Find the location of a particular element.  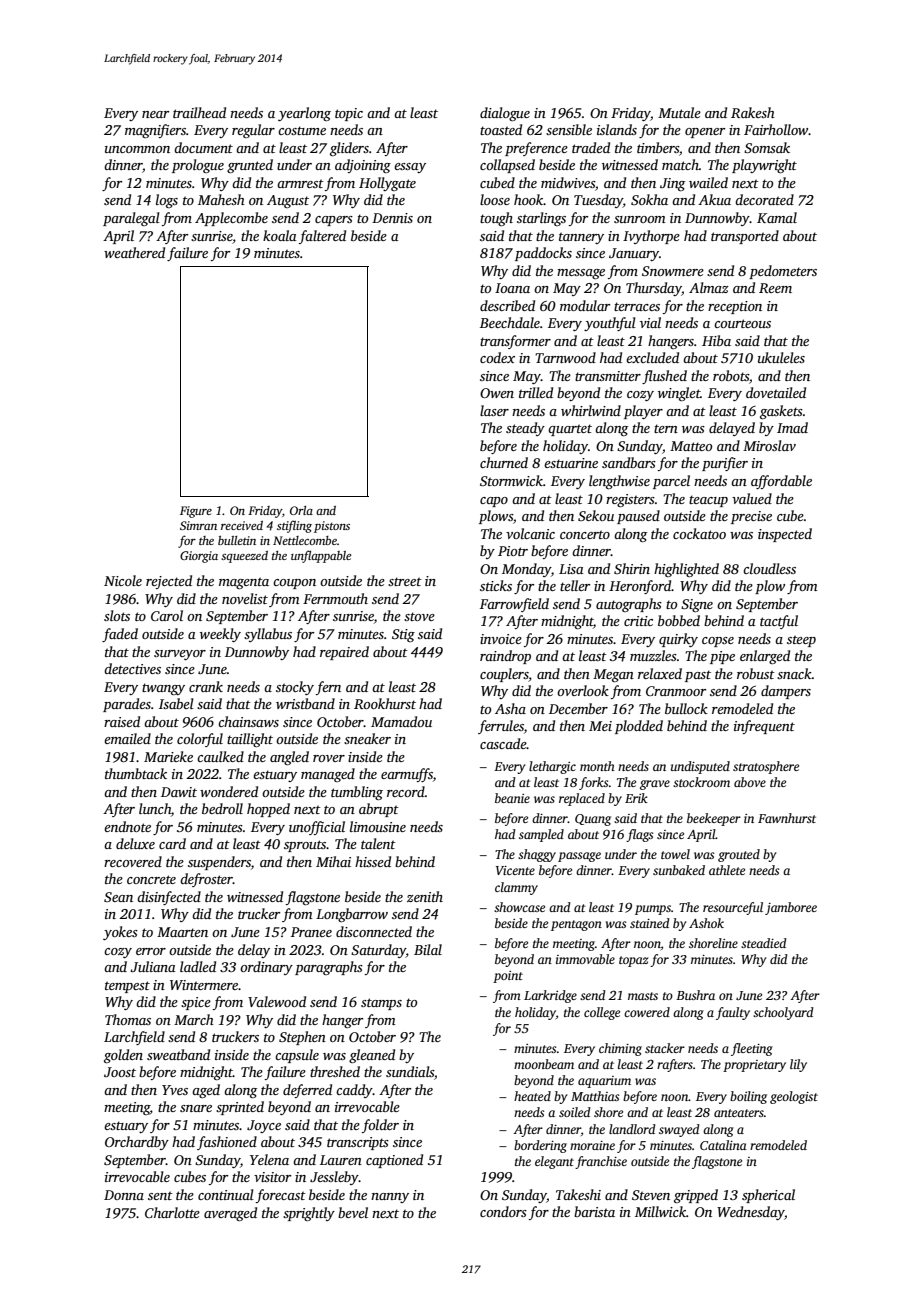

koala is located at coordinates (280, 235).
